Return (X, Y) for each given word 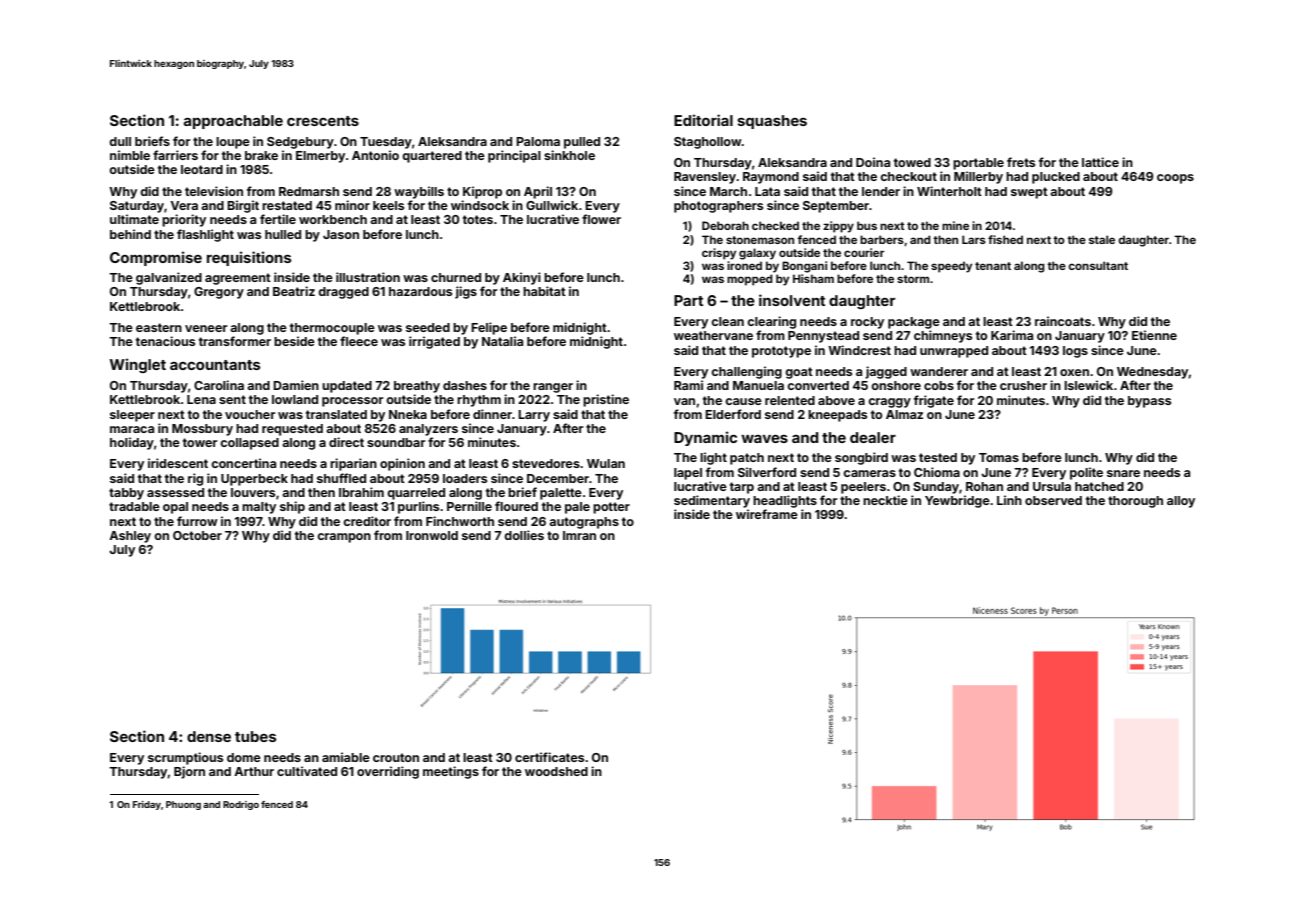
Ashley (130, 537)
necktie (885, 500)
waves (764, 439)
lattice (1100, 162)
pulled (582, 143)
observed (1053, 500)
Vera (184, 205)
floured (516, 506)
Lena (201, 399)
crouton (396, 757)
